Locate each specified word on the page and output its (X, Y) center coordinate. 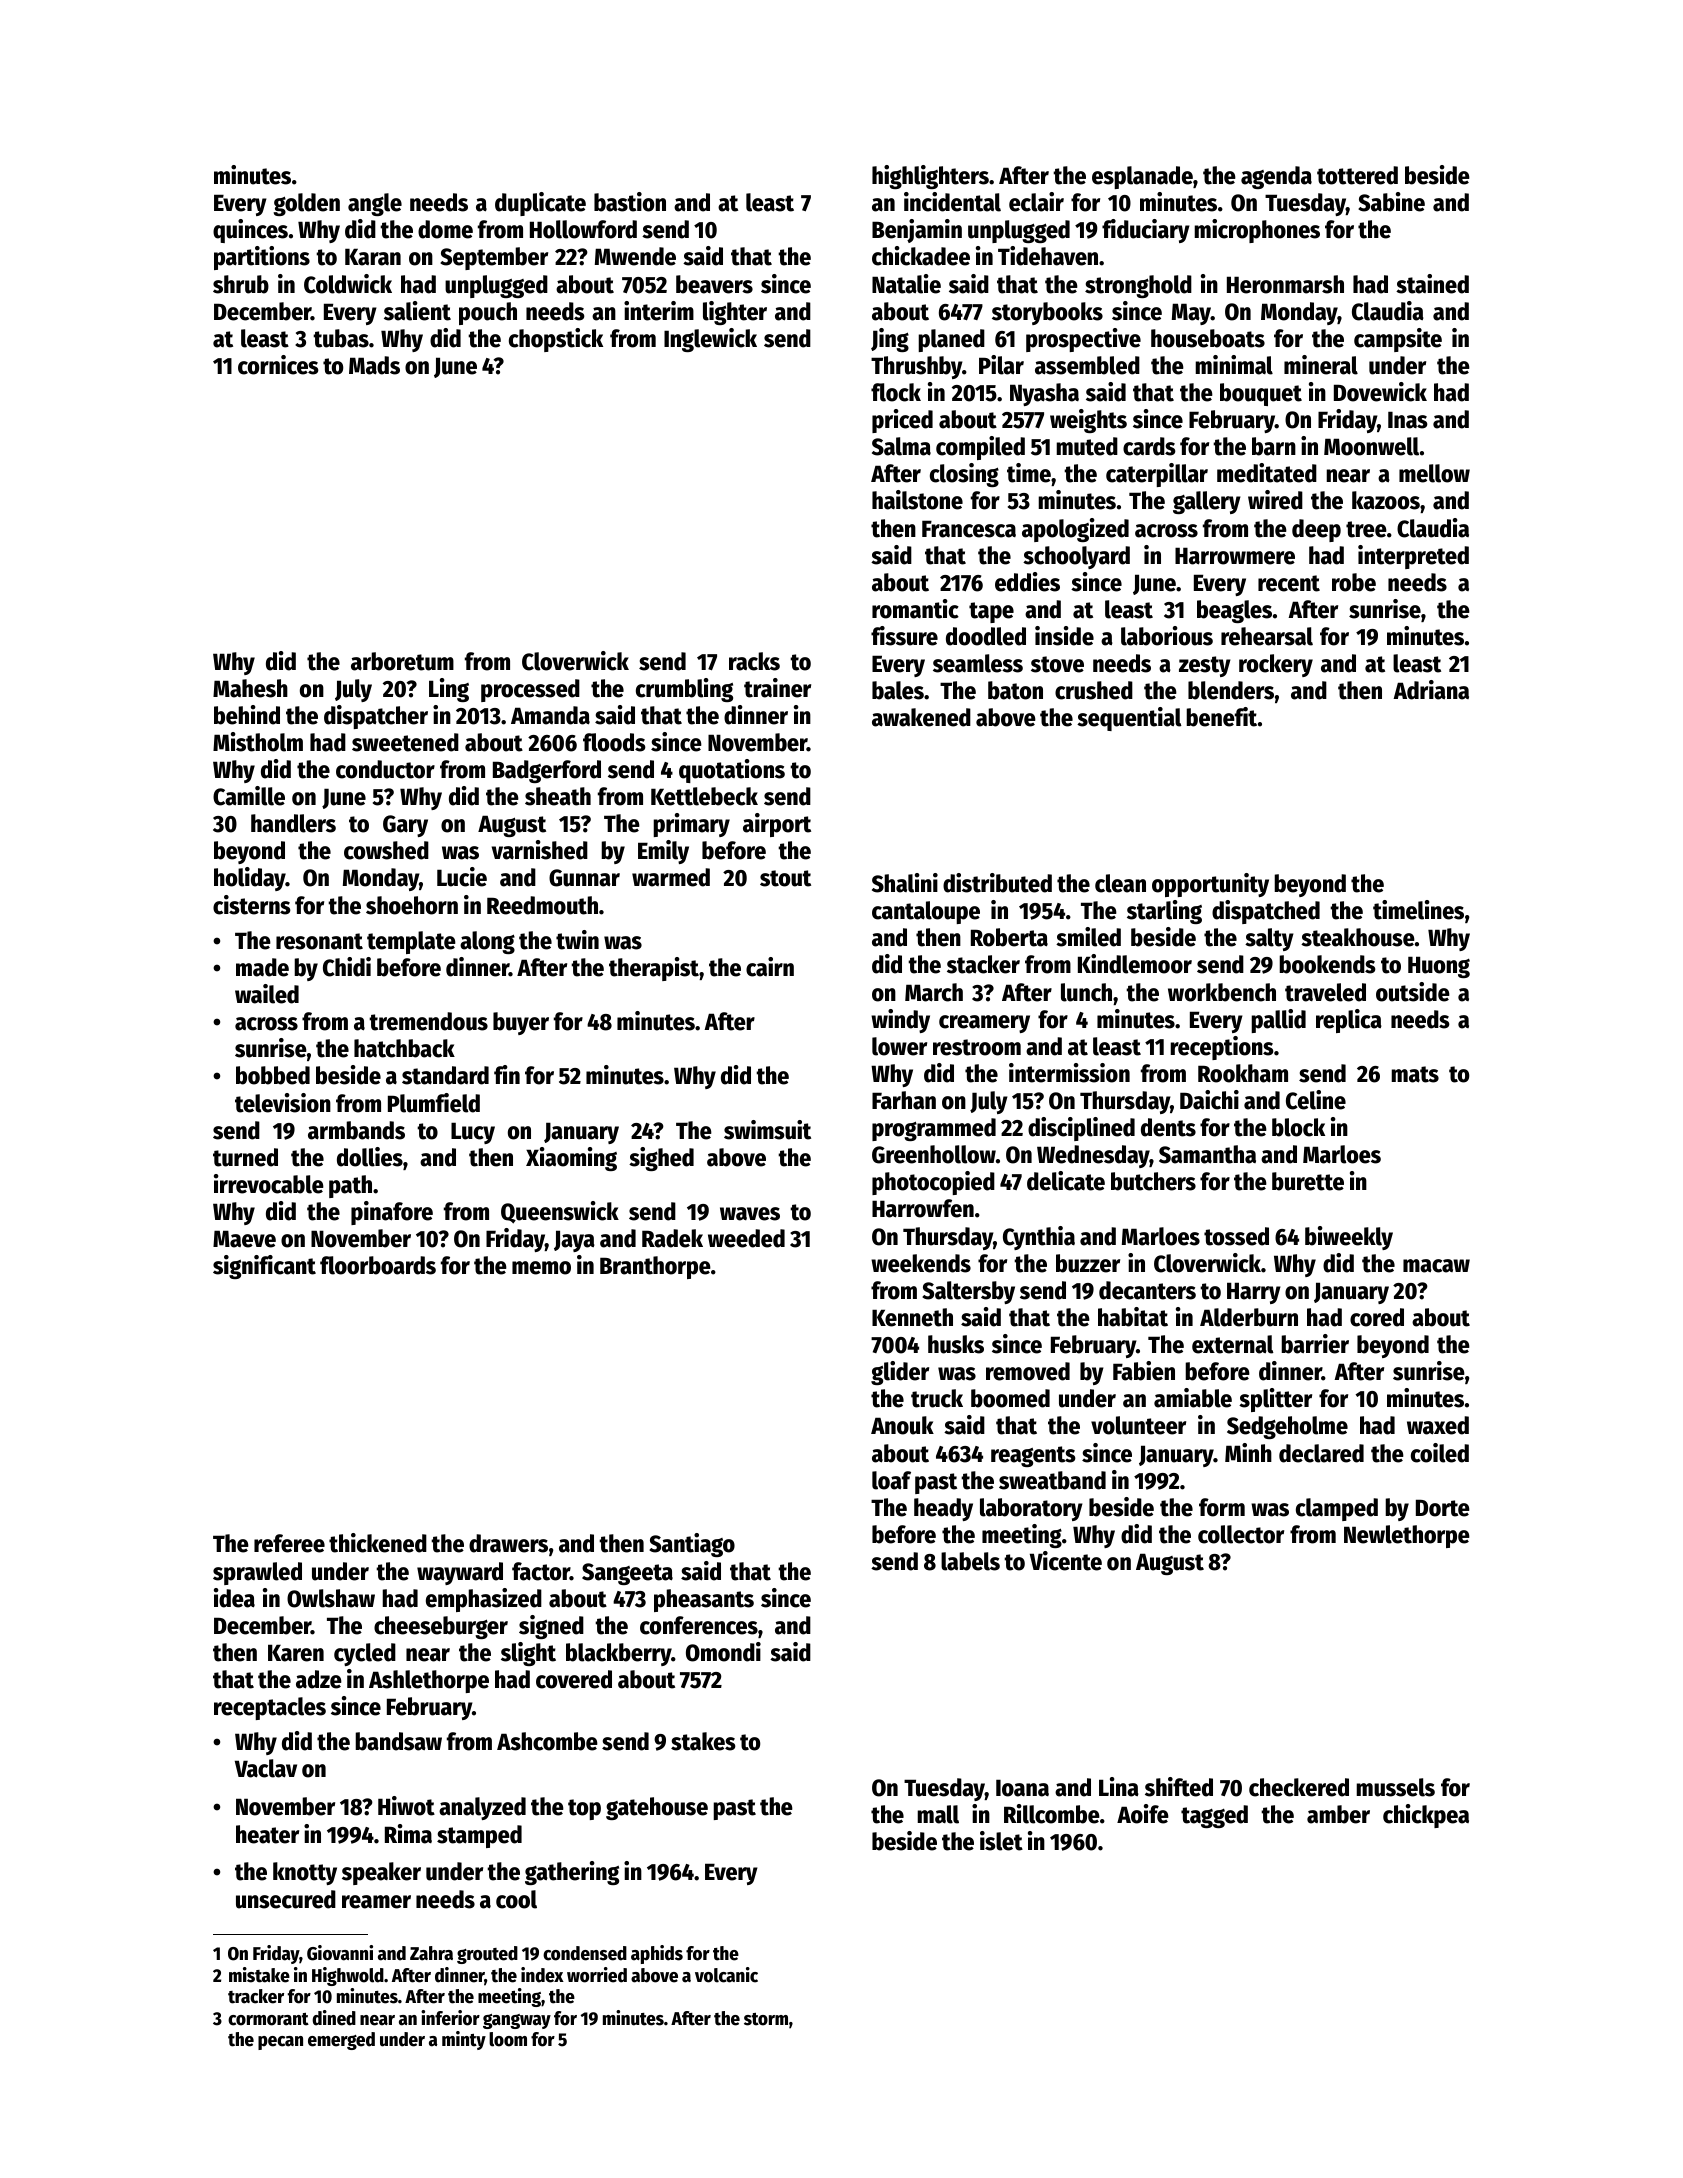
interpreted (1413, 557)
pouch (488, 313)
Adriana (1431, 690)
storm (766, 2019)
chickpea (1426, 1816)
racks (754, 661)
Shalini (905, 883)
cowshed (386, 850)
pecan (280, 2043)
